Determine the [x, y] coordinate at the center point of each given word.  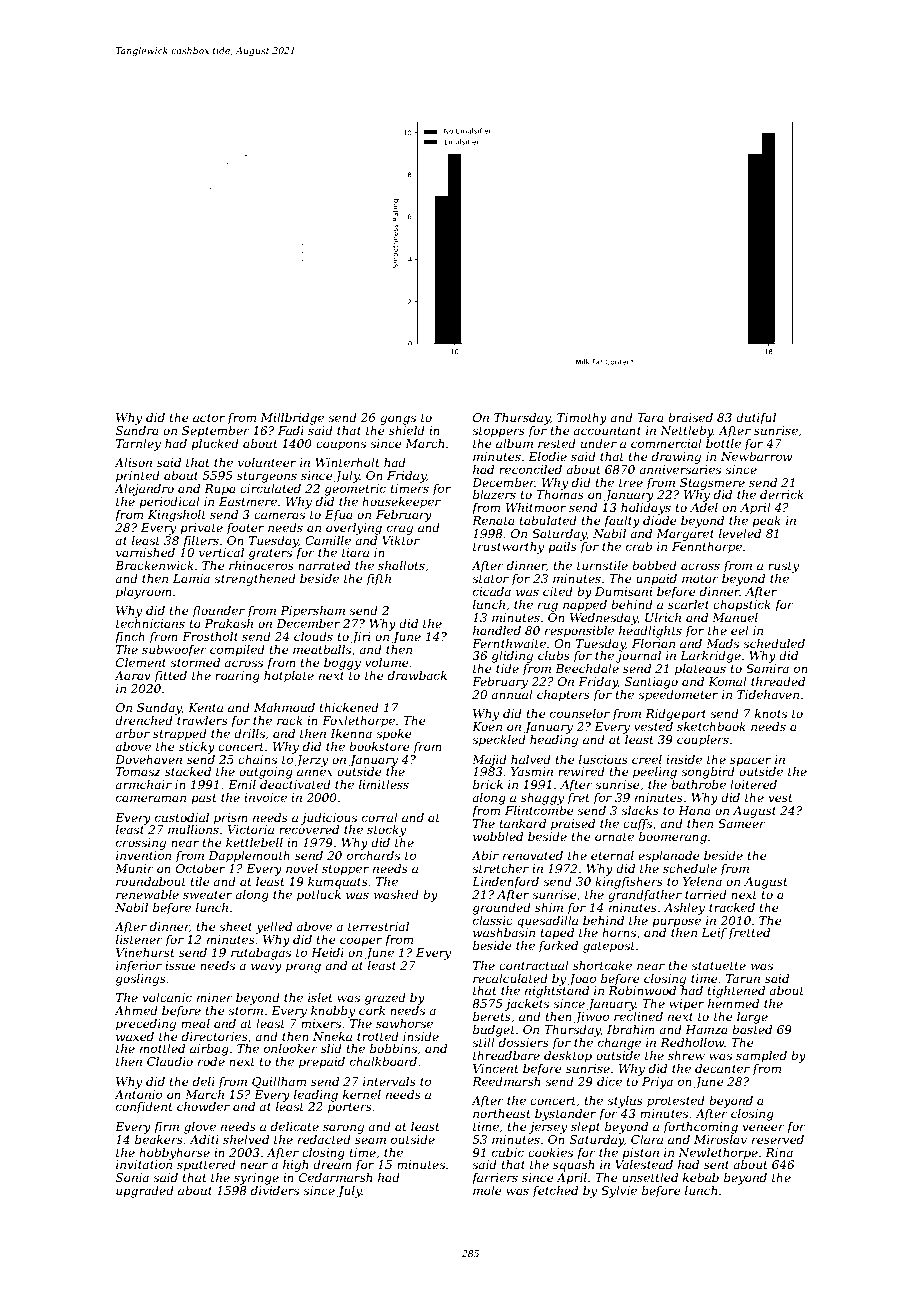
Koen [487, 726]
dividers [275, 1190]
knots [771, 713]
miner [215, 997]
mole [487, 1190]
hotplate [289, 677]
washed [396, 894]
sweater [207, 895]
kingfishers [629, 883]
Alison [133, 462]
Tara [650, 417]
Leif [714, 934]
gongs [398, 420]
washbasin [504, 932]
